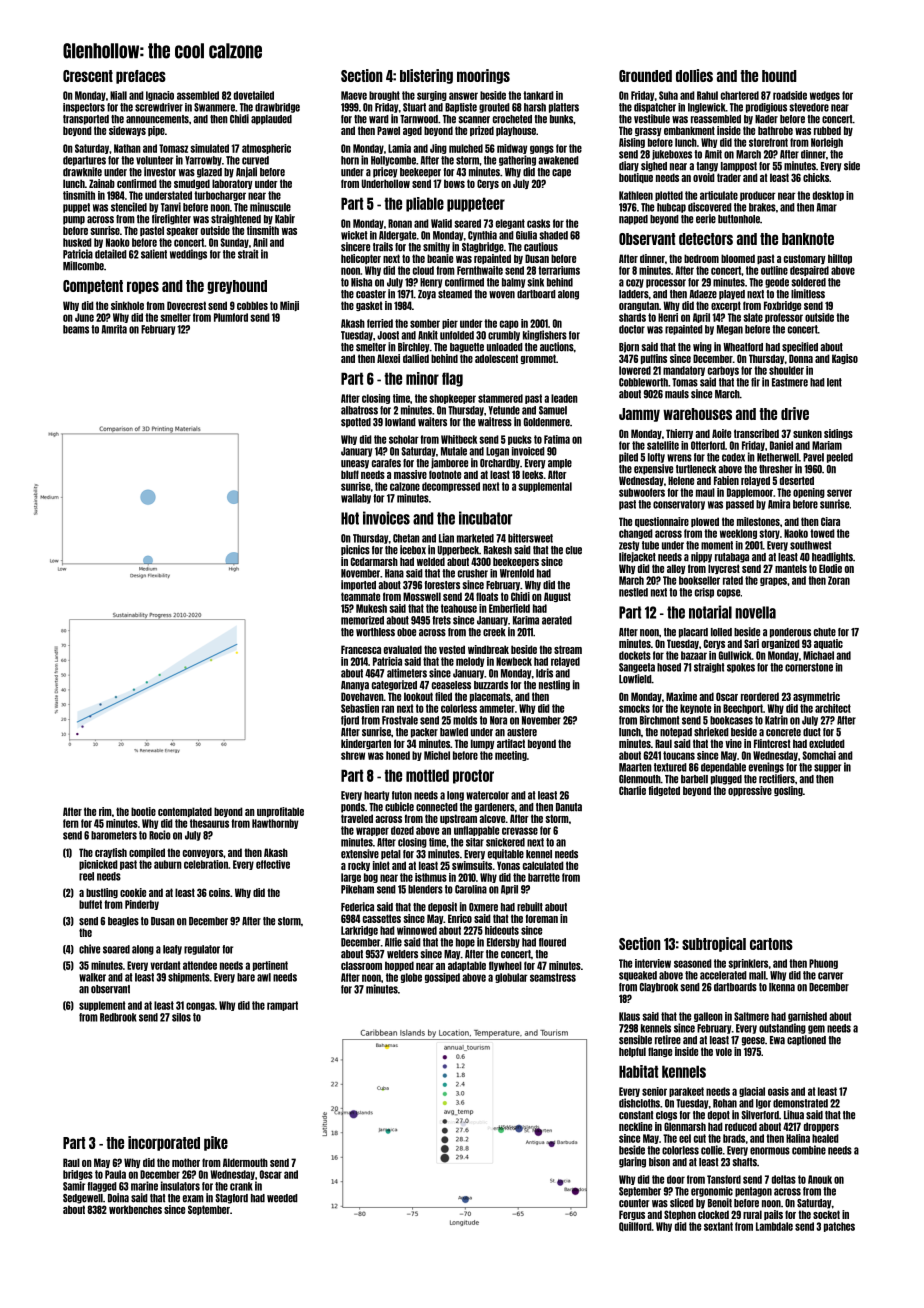 The width and height of the screenshot is (924, 1308). Describe the element at coordinates (517, 573) in the screenshot. I see `Wrenfold` at that location.
